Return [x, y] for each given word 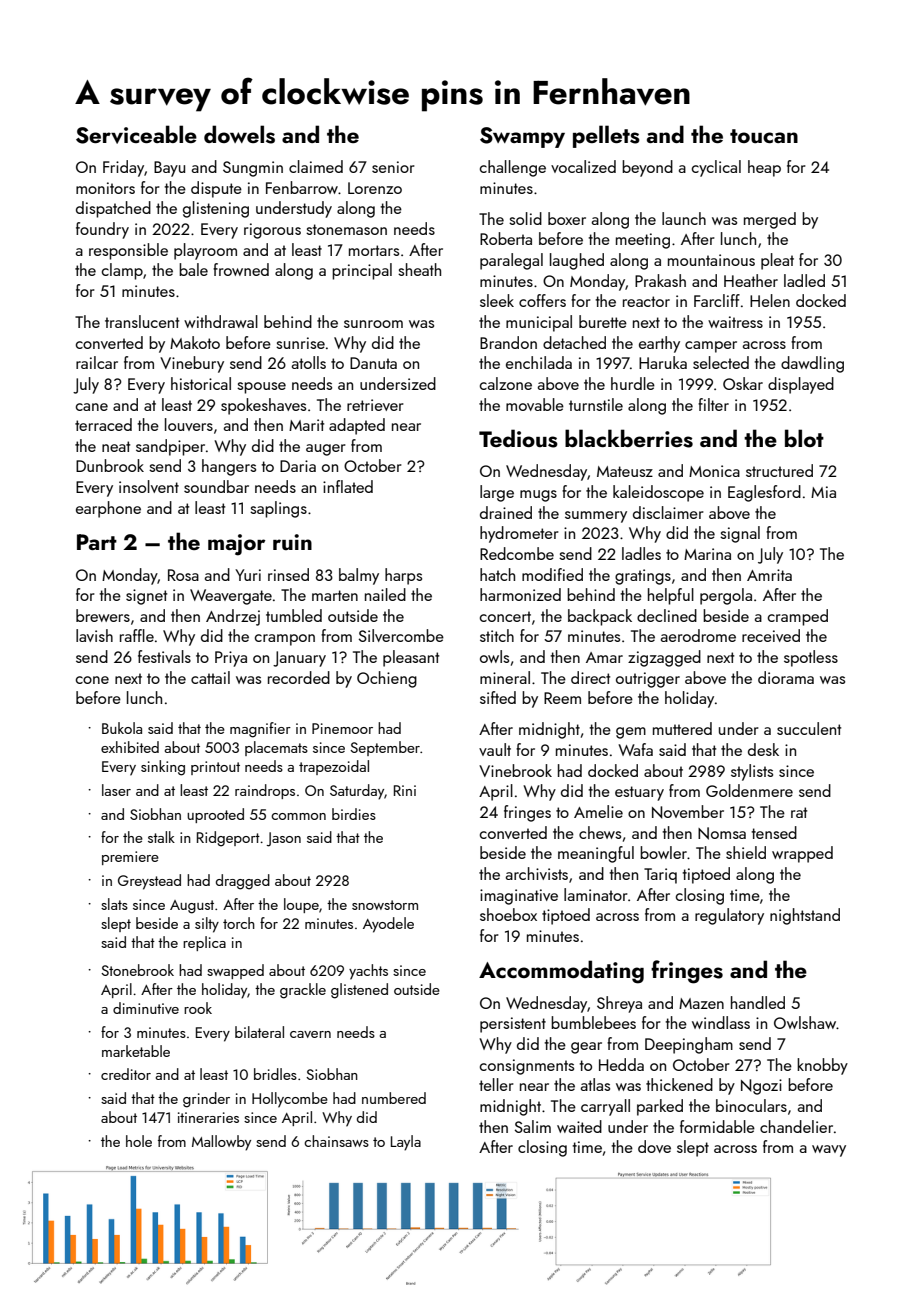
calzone [506, 383]
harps [403, 576]
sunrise [300, 343]
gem [631, 733]
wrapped [802, 854]
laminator [596, 894]
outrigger [648, 680]
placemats [276, 748]
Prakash [660, 280]
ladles [641, 553]
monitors [105, 188]
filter [713, 404]
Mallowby [221, 1143]
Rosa [183, 575]
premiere [130, 858]
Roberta [506, 238]
